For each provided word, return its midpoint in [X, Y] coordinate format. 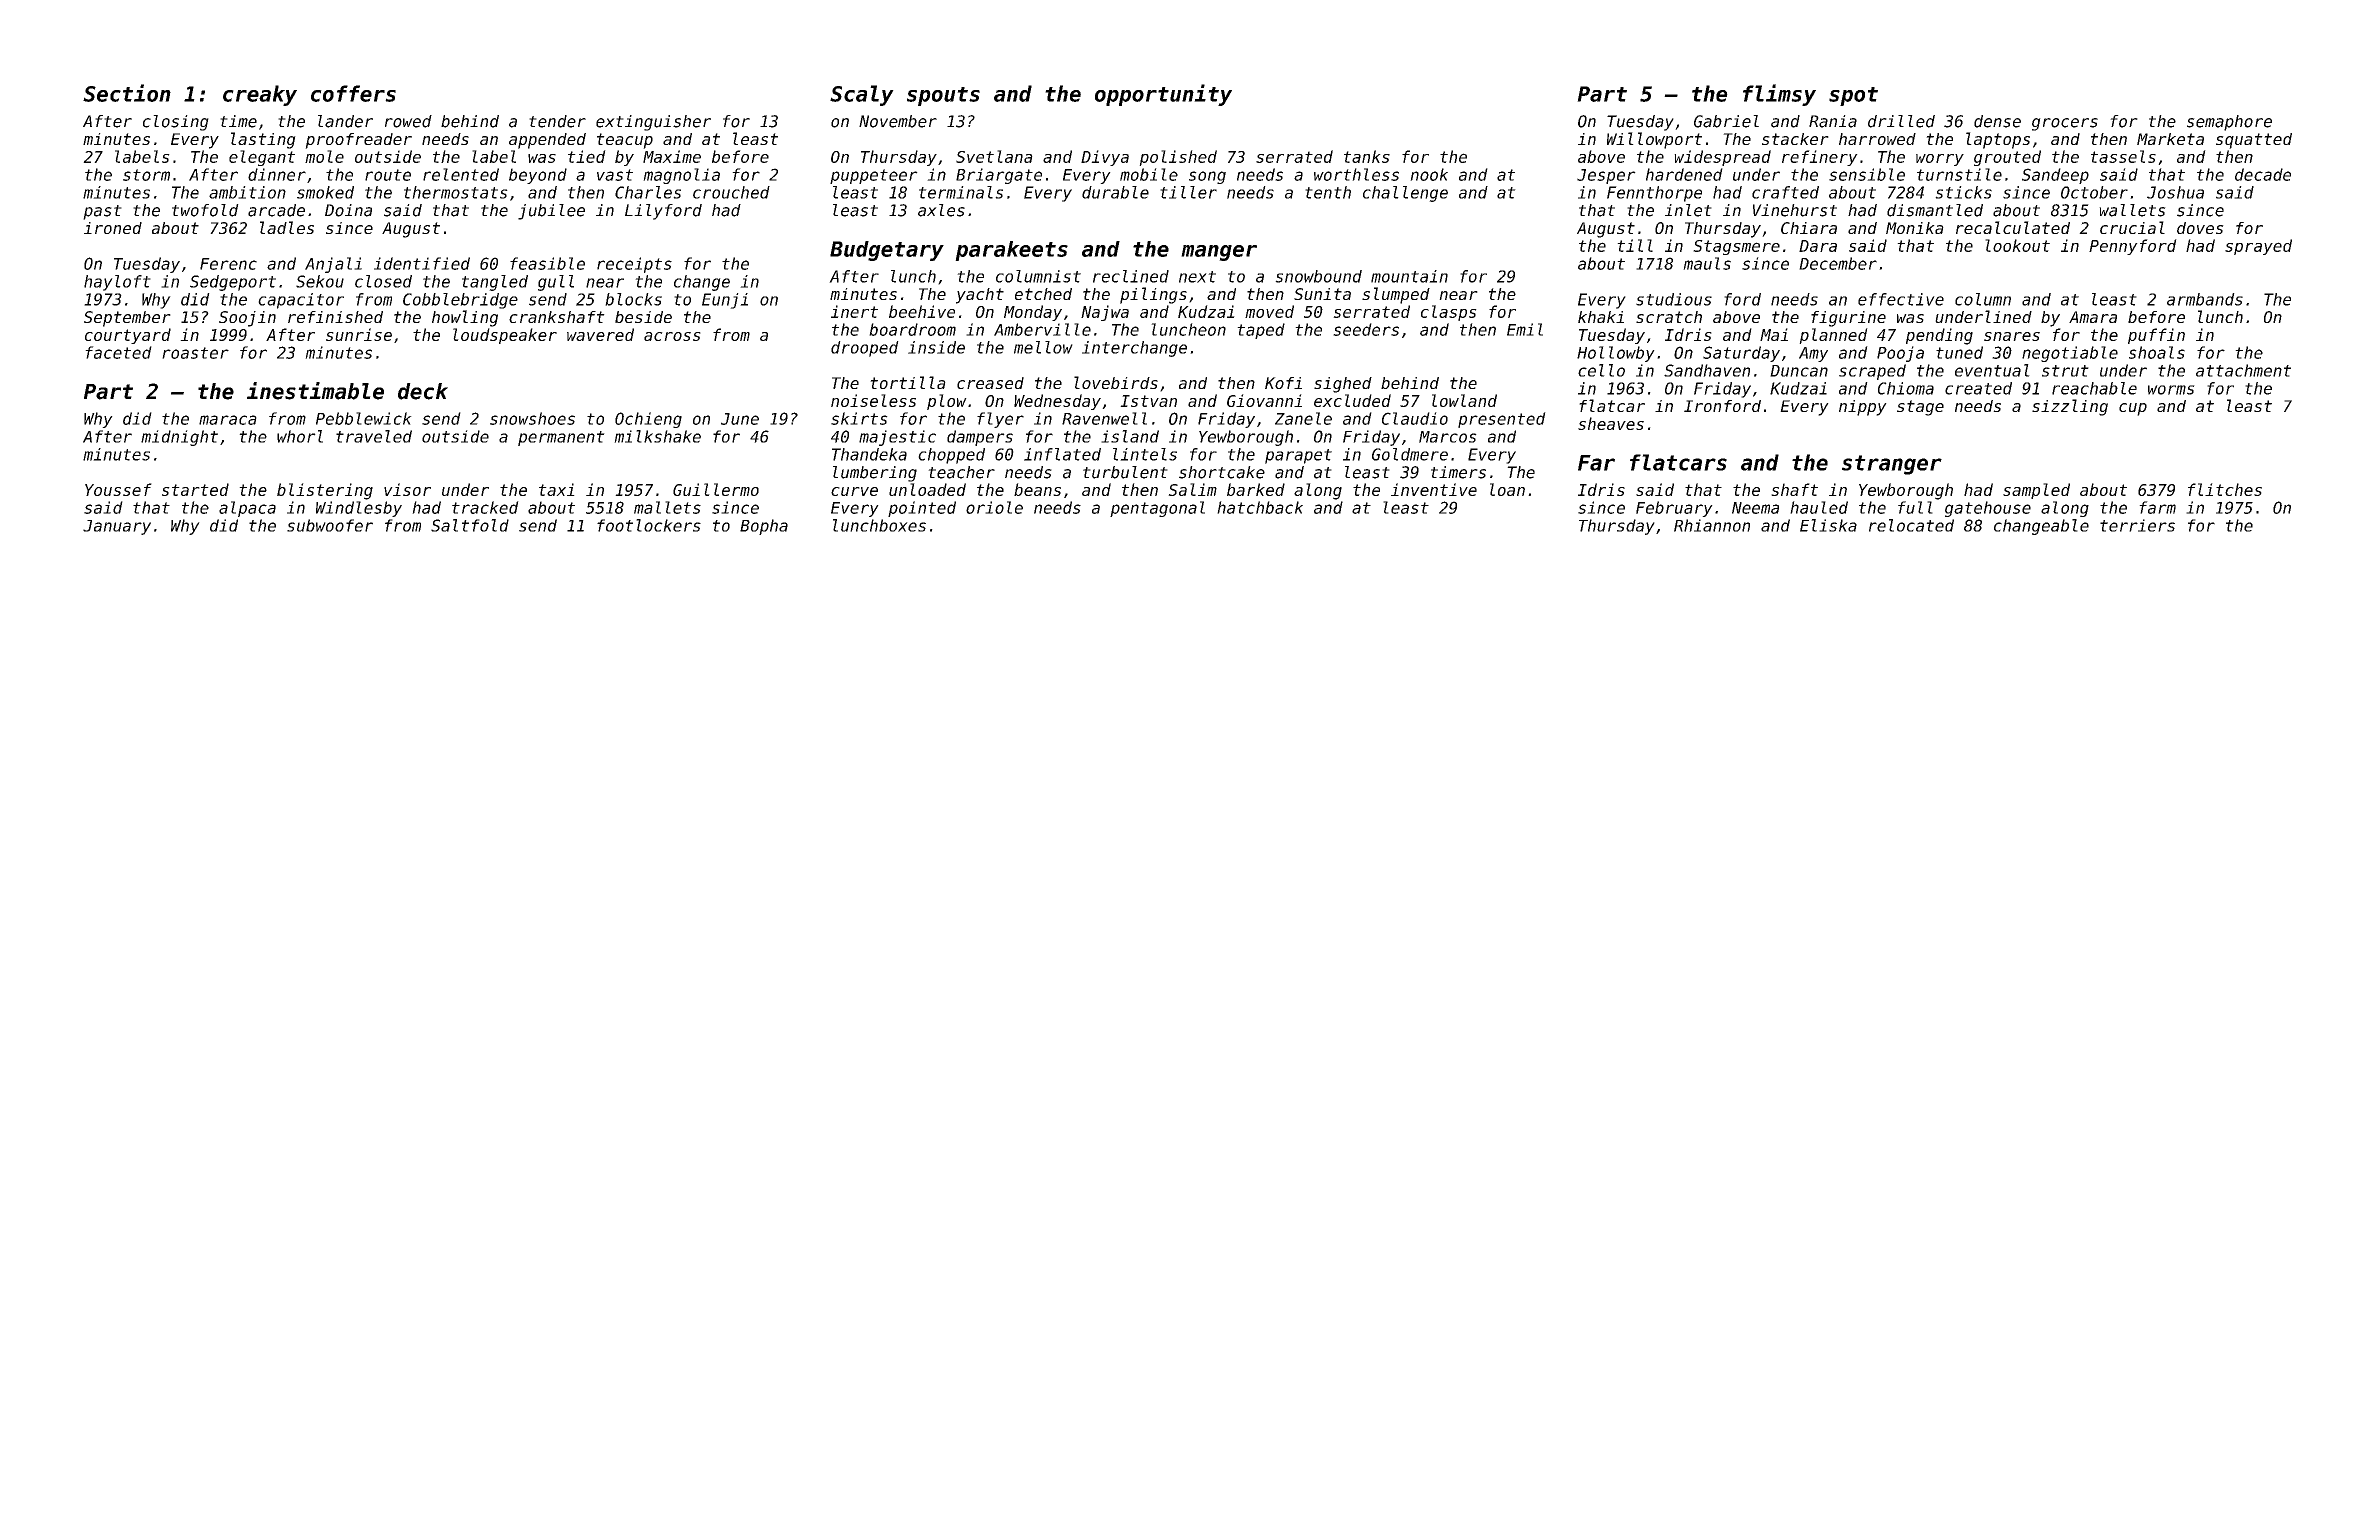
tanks [1367, 156]
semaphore [2229, 123]
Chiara [1809, 228]
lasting [263, 140]
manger [1219, 253]
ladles [287, 227]
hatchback [1260, 507]
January [117, 527]
